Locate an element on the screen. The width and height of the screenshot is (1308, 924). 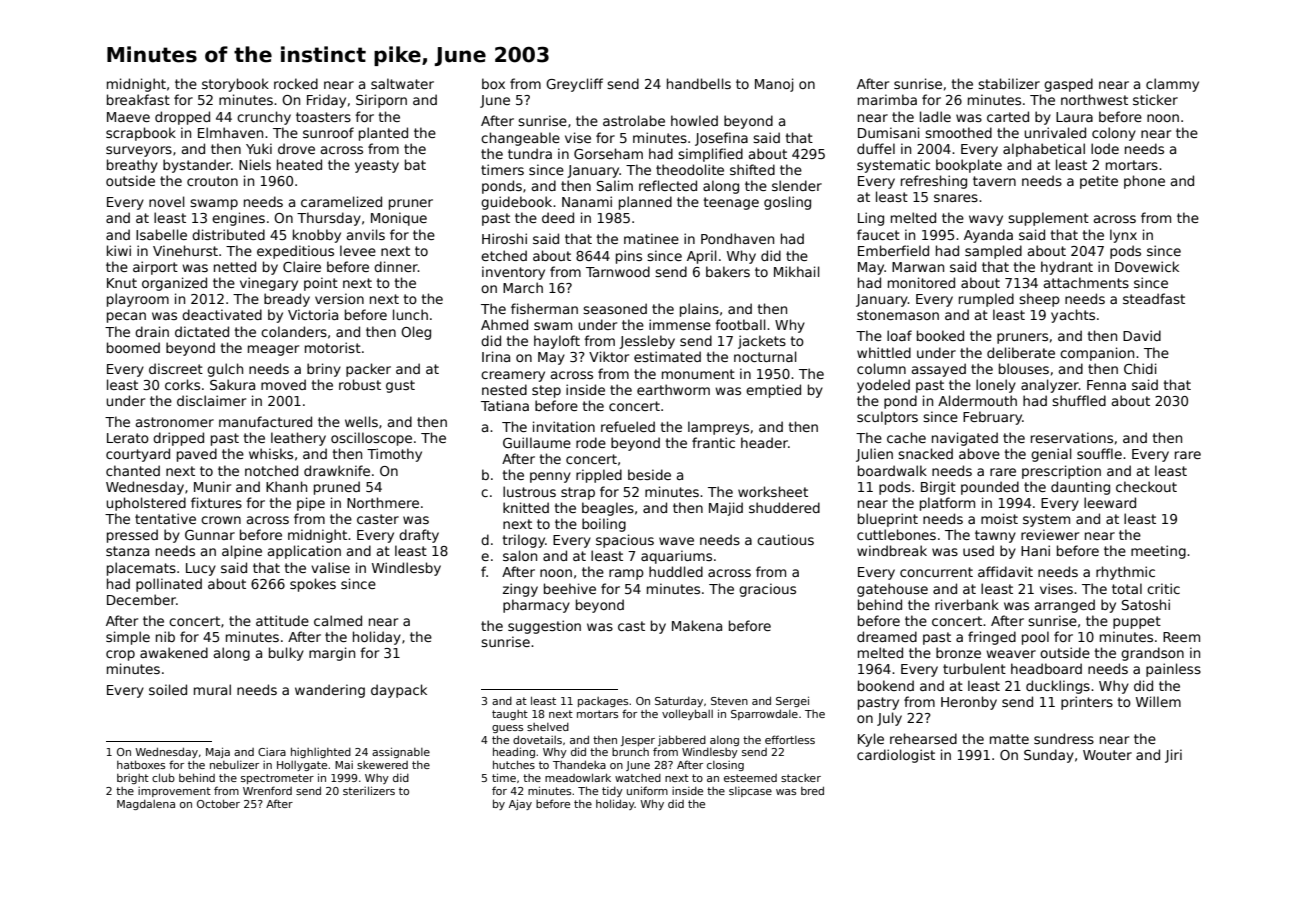
handbells is located at coordinates (699, 83).
